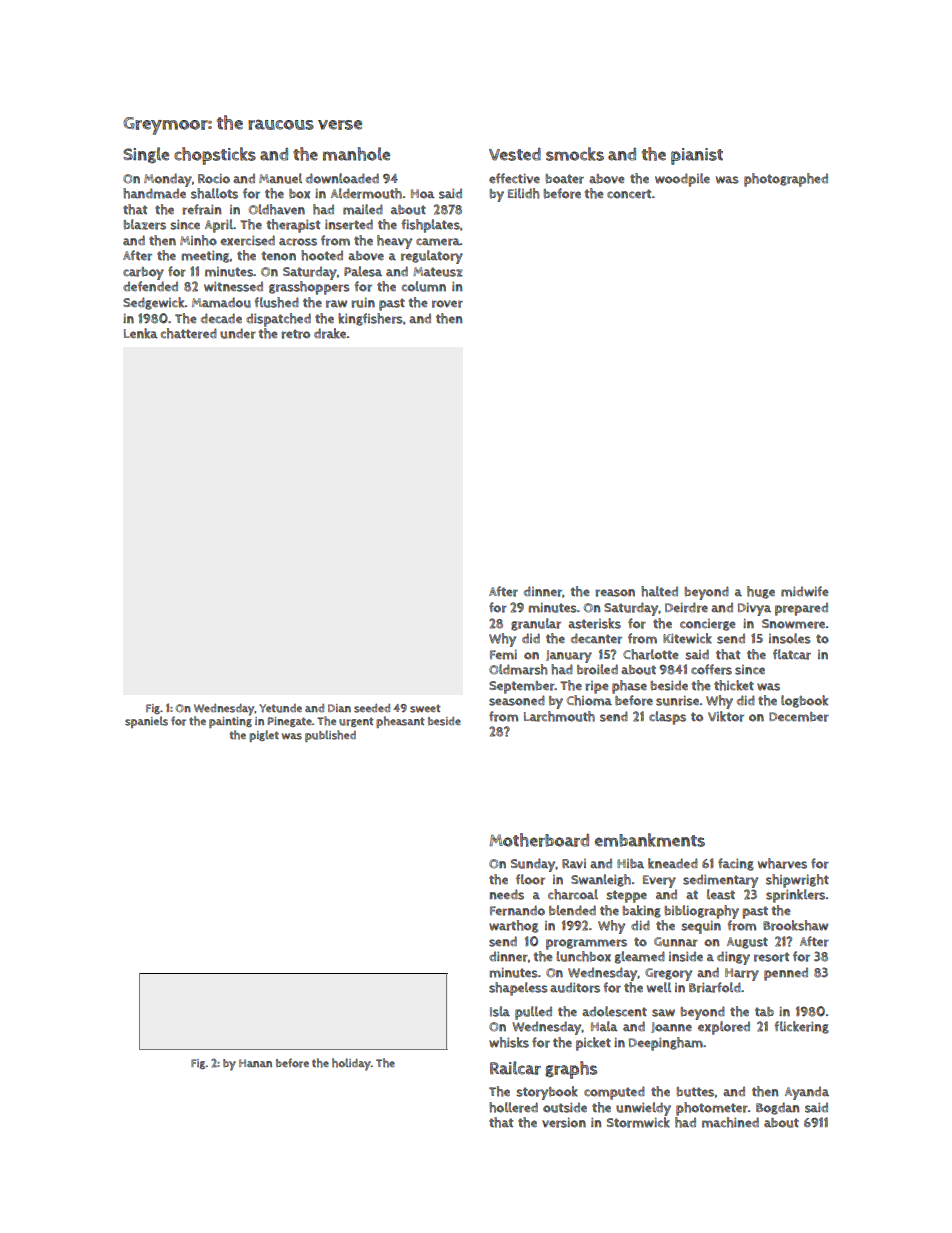 Image resolution: width=952 pixels, height=1233 pixels. I want to click on reason, so click(615, 593).
